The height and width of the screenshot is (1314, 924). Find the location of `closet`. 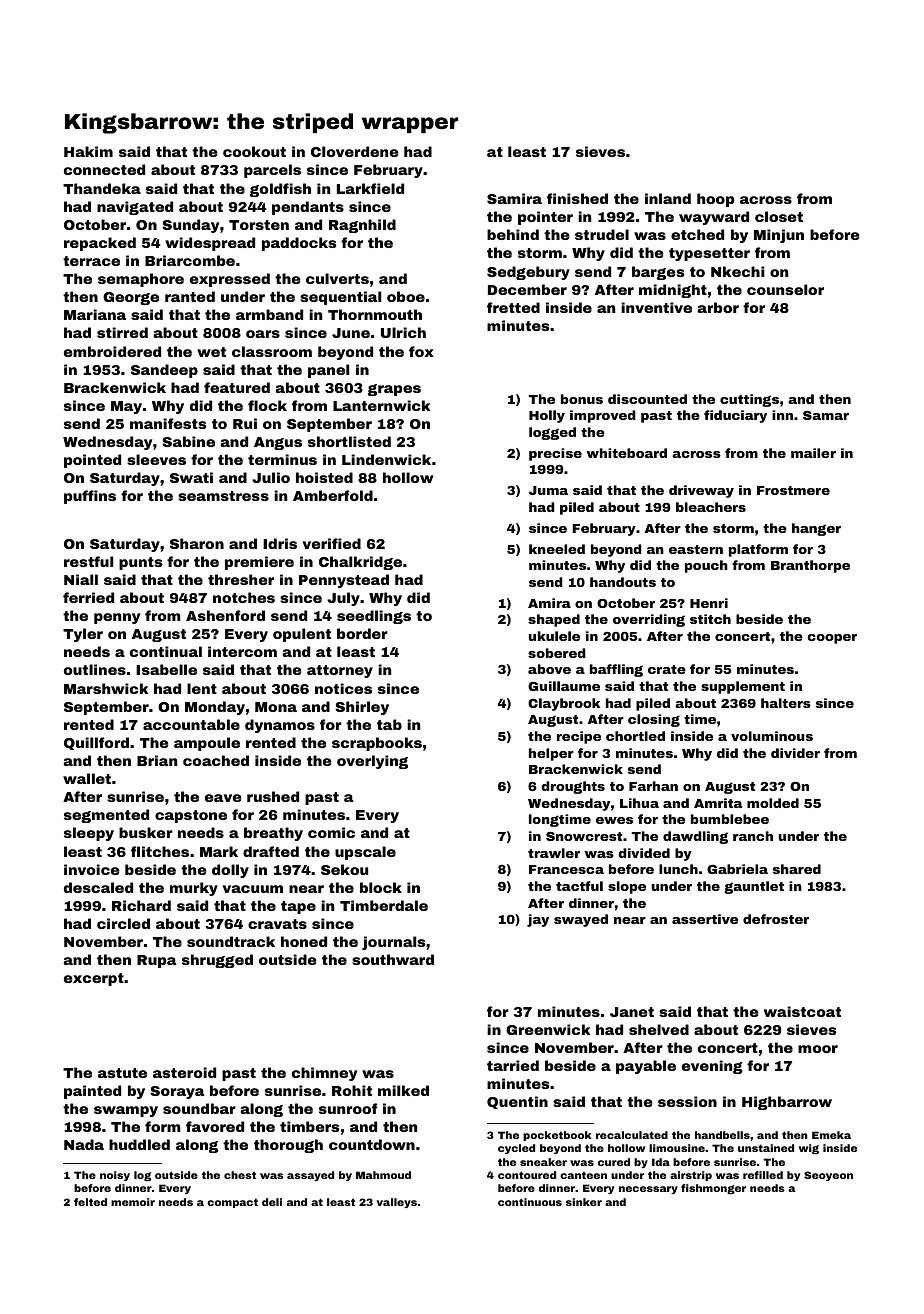

closet is located at coordinates (779, 216).
